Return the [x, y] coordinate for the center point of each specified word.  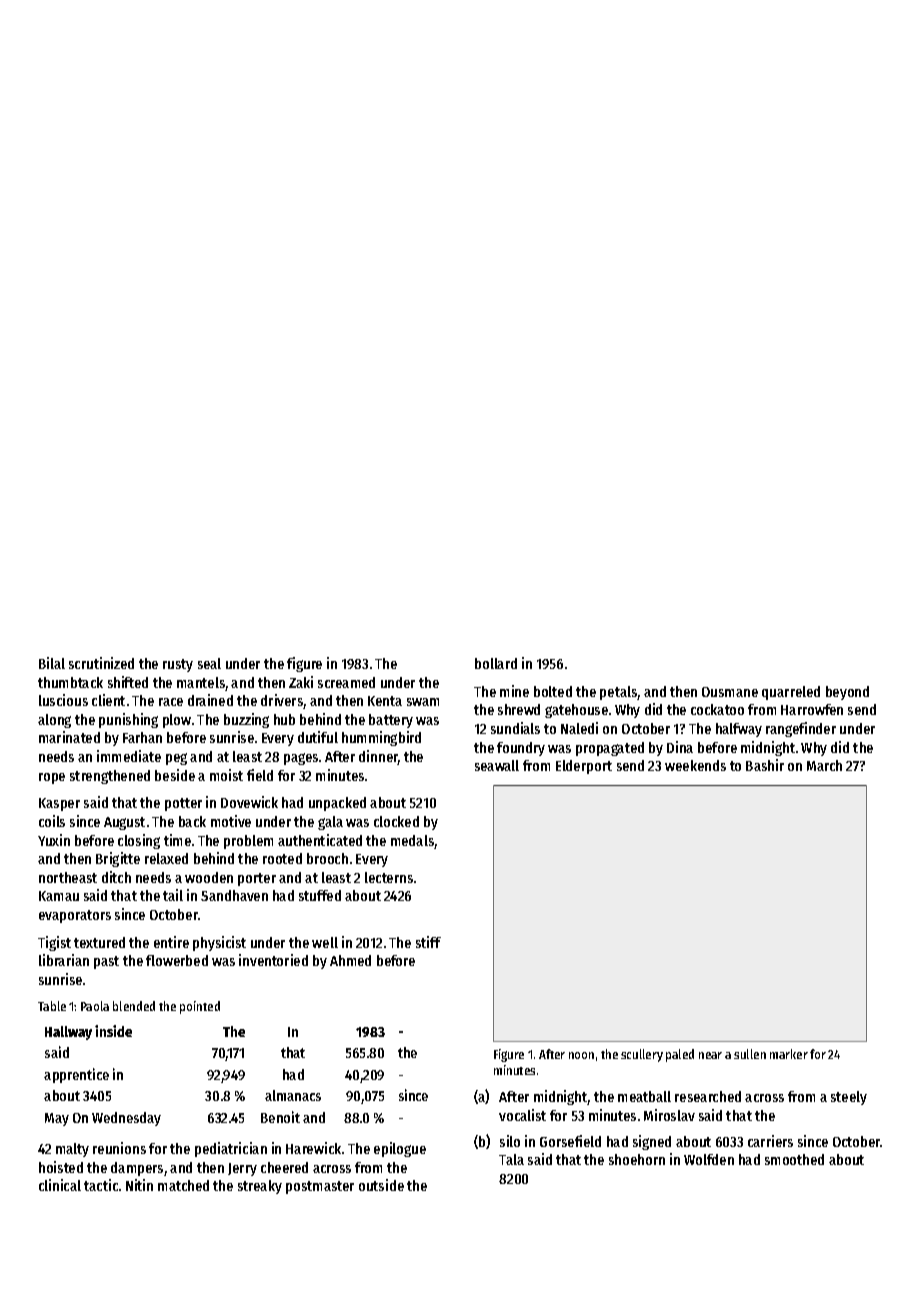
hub [284, 719]
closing [139, 841]
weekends [695, 765]
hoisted [61, 1167]
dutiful [318, 737]
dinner [378, 757]
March [824, 765]
